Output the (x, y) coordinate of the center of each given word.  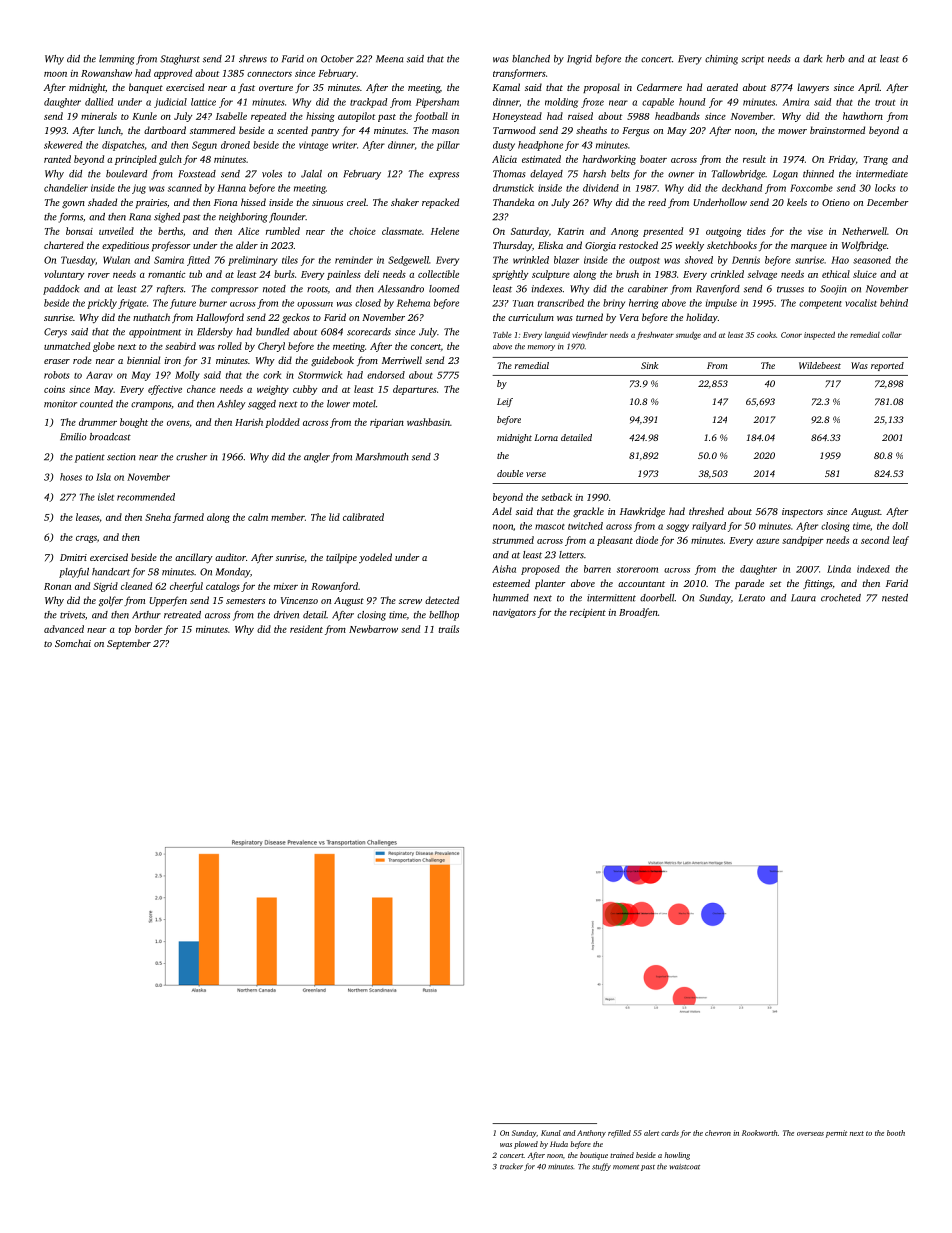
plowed (526, 1145)
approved (173, 74)
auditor (230, 557)
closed (368, 303)
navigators (514, 613)
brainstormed (837, 130)
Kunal (551, 1133)
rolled (230, 346)
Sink (649, 365)
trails (449, 629)
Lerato (752, 598)
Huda (559, 1144)
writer (344, 145)
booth (896, 1133)
